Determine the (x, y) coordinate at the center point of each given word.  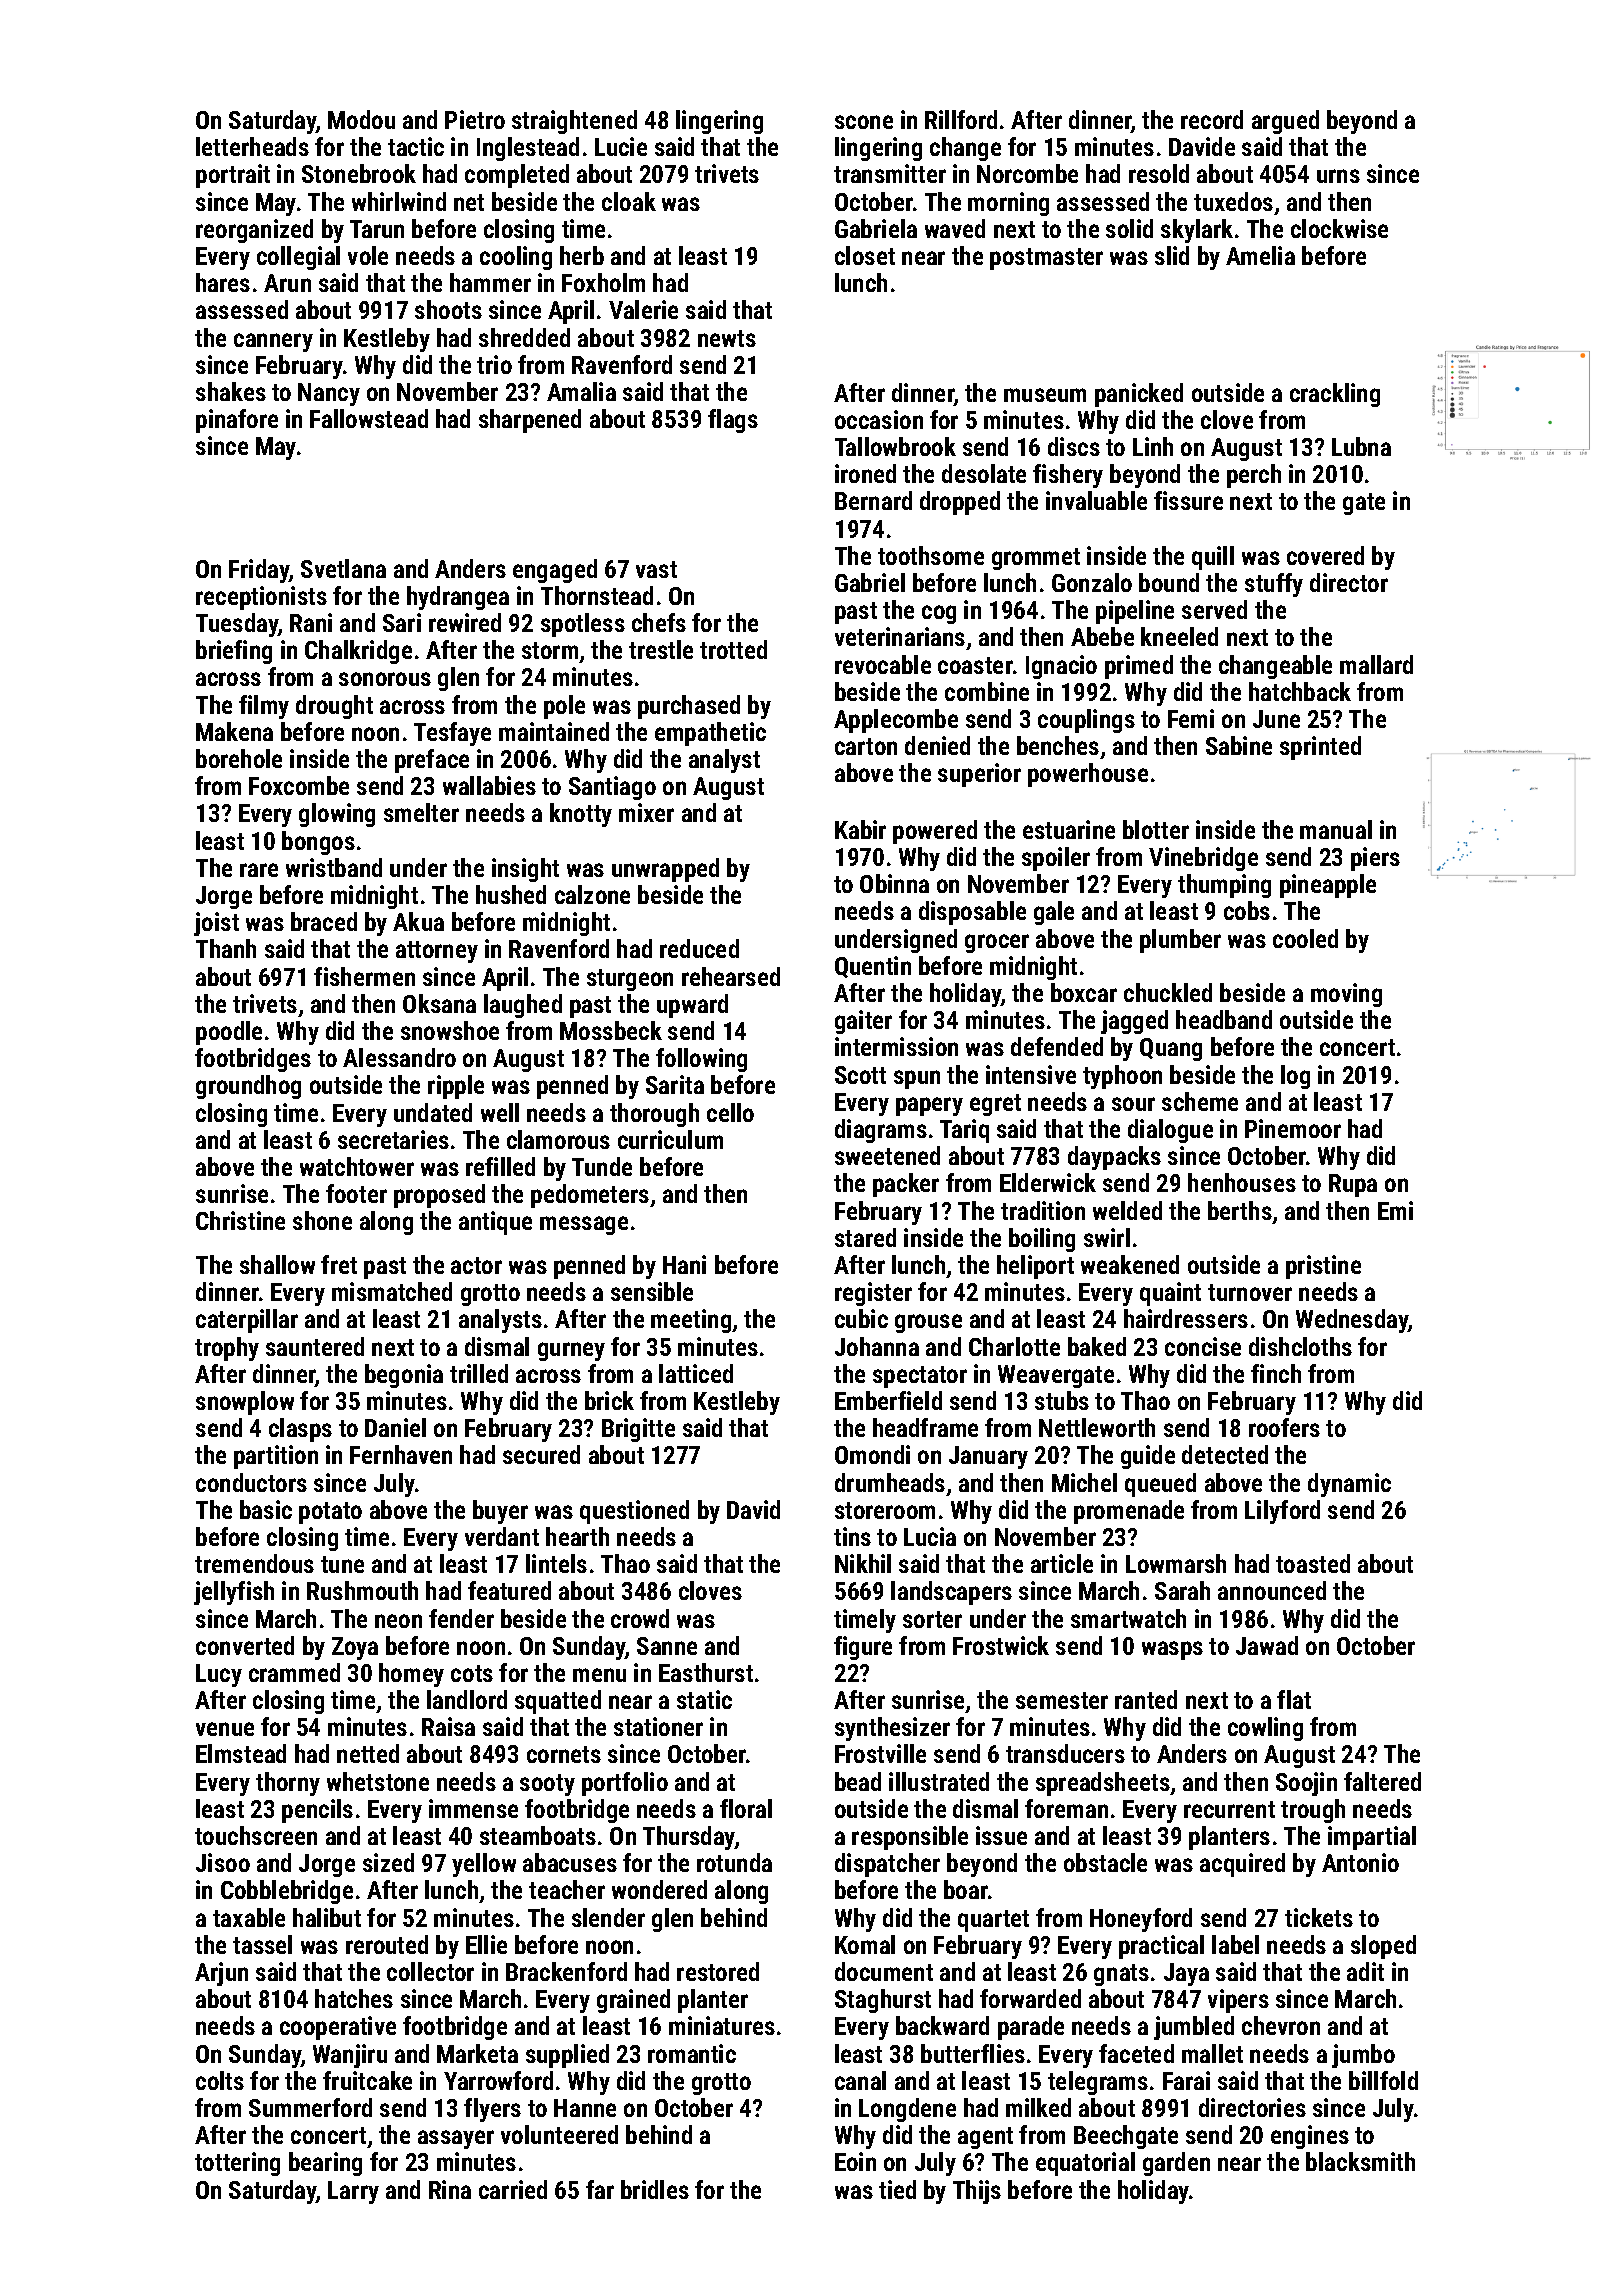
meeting (691, 1321)
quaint (1170, 1294)
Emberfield (888, 1400)
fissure (1188, 500)
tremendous (254, 1563)
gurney (571, 1351)
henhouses (1242, 1182)
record (1212, 119)
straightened (574, 122)
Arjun (221, 1974)
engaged (555, 571)
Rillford (961, 119)
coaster (975, 665)
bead (858, 1781)
